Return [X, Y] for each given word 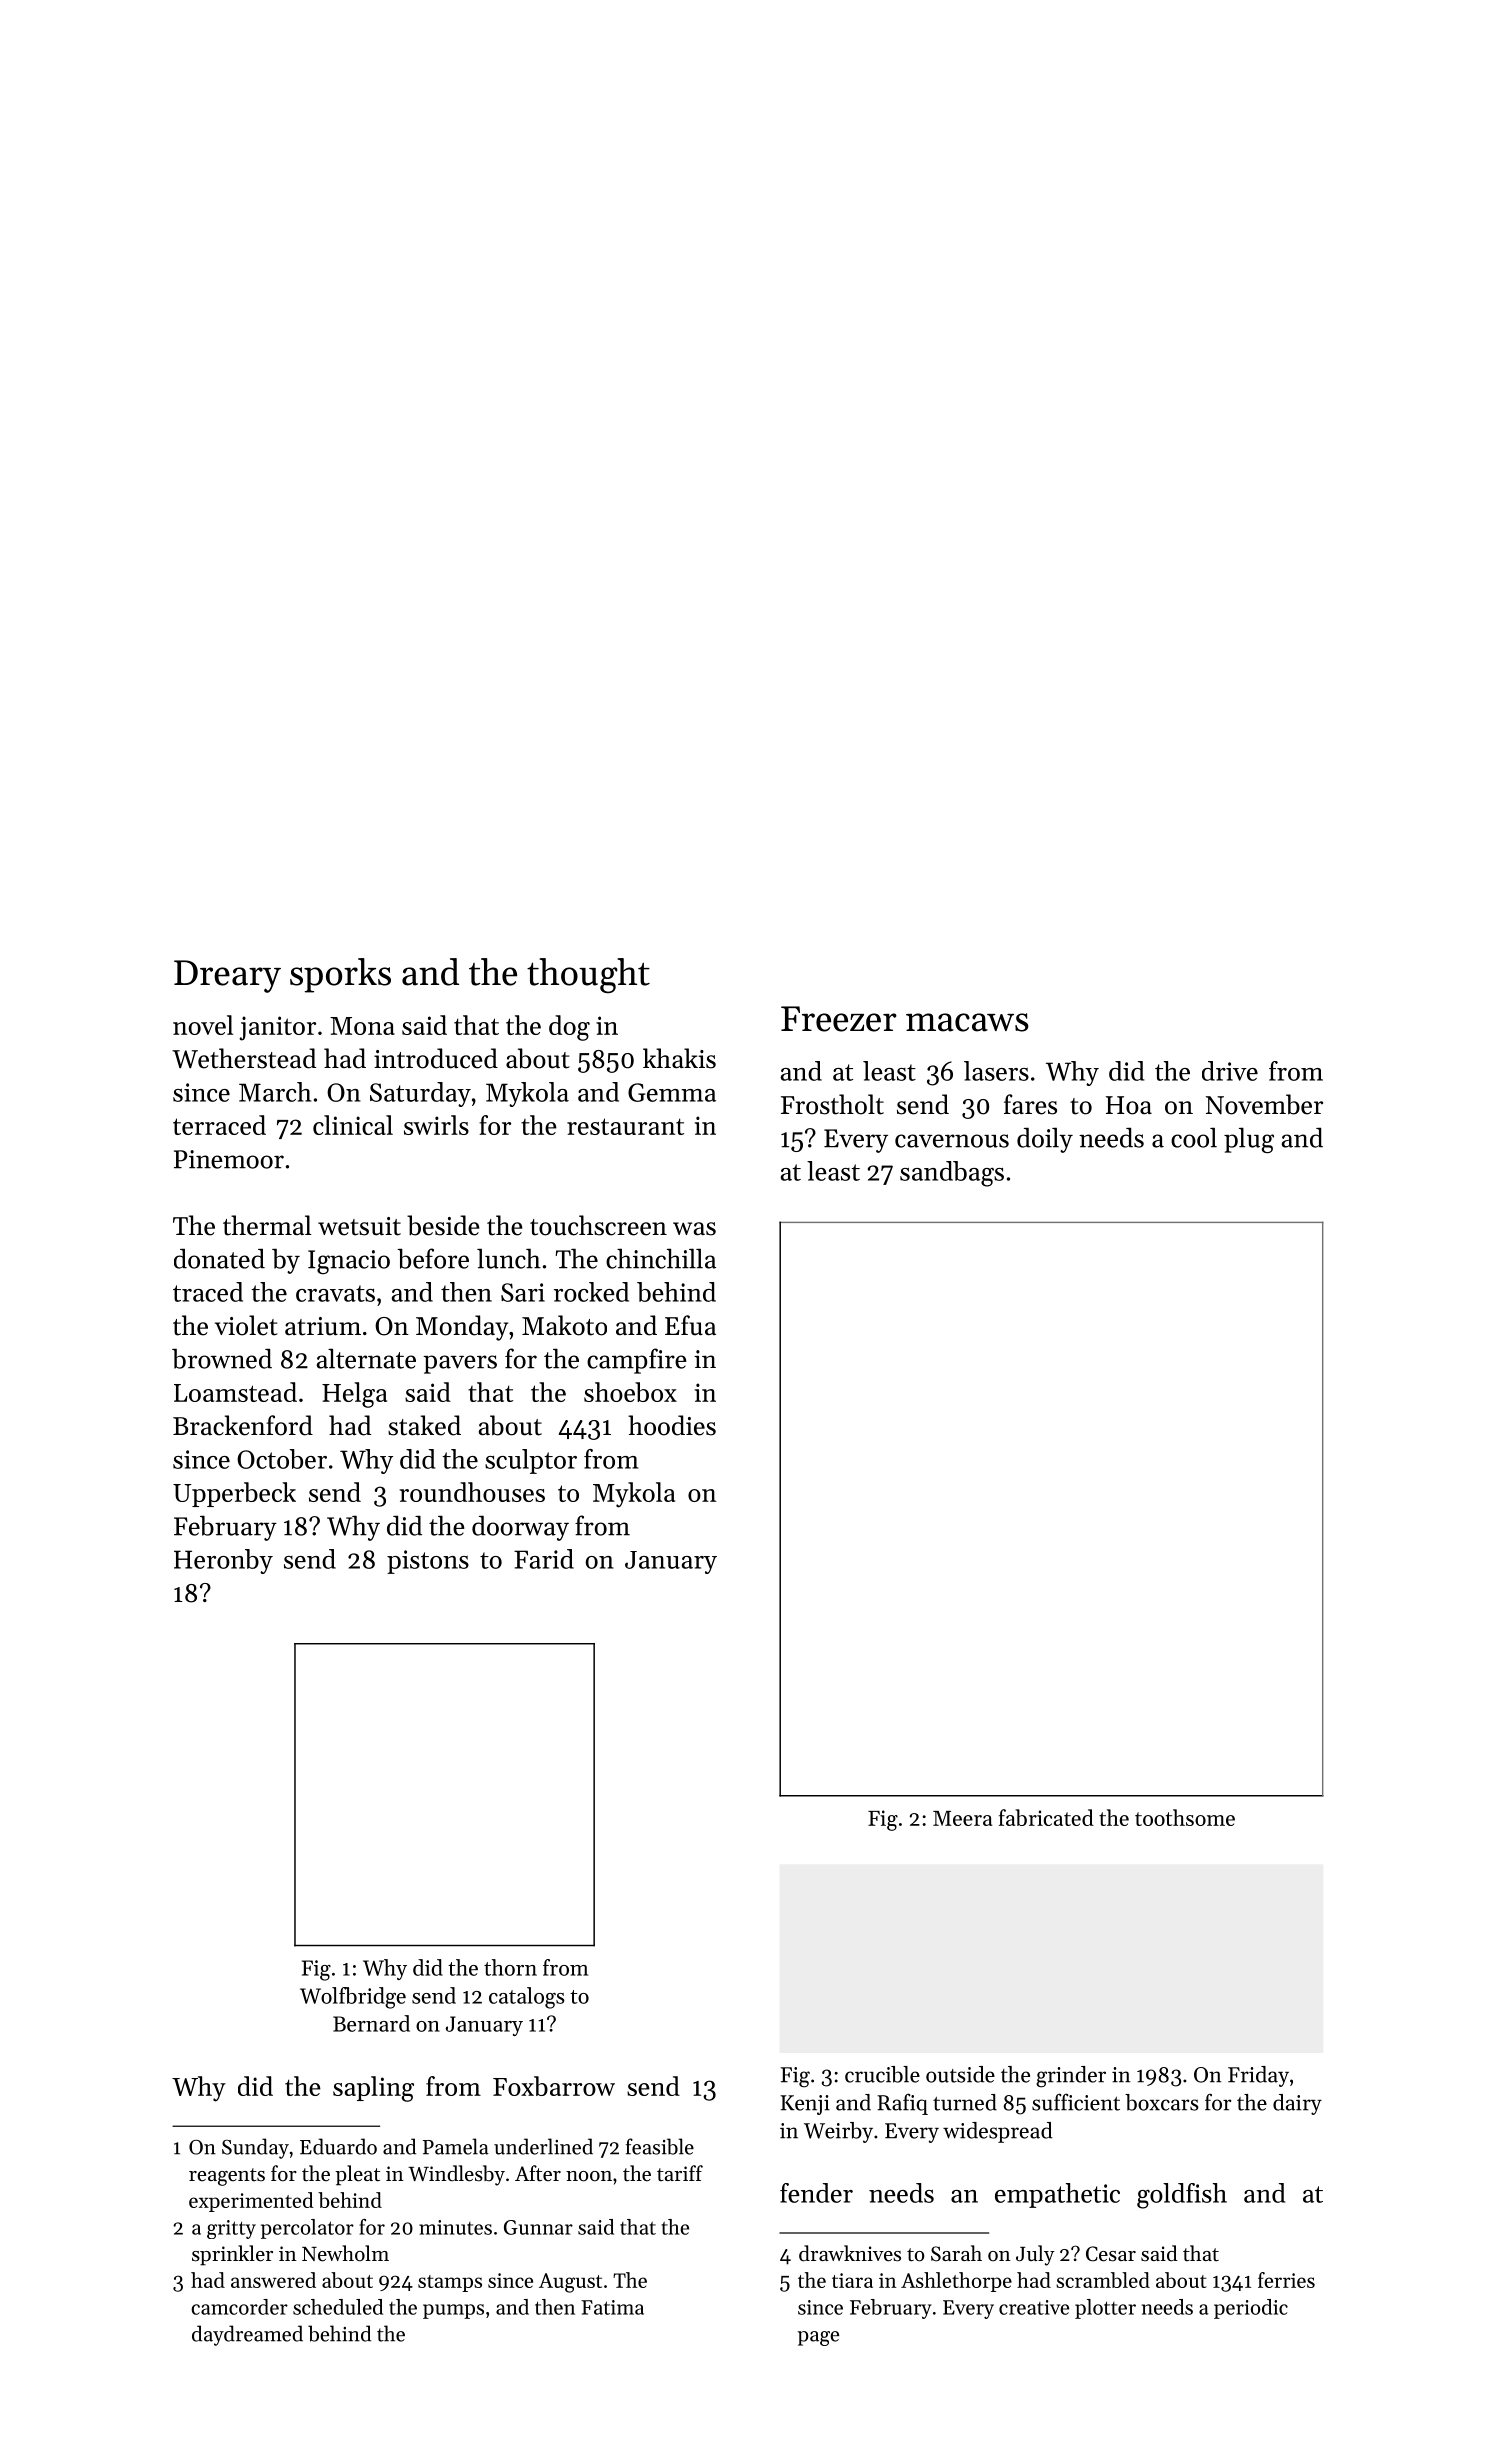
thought [588, 976]
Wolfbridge [353, 1998]
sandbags [952, 1174]
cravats [335, 1293]
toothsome [1185, 1817]
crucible [882, 2074]
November [1264, 1104]
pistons [428, 1562]
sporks [340, 975]
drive [1230, 1071]
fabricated [1046, 1817]
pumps [453, 2311]
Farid [544, 1559]
